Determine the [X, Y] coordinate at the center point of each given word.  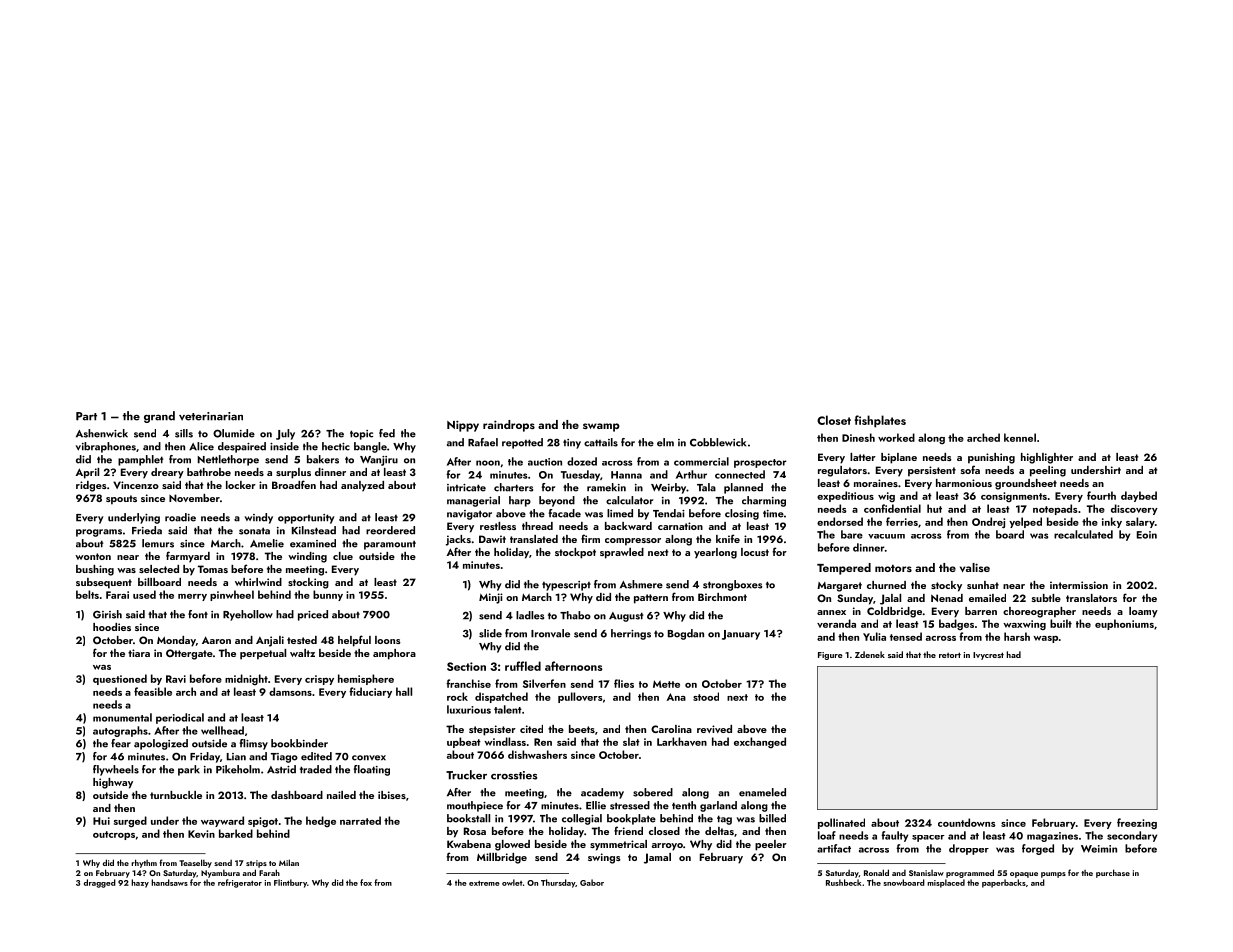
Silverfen [544, 683]
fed [387, 433]
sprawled [622, 553]
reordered [390, 530]
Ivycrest [988, 656]
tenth [684, 805]
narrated [360, 820]
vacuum [886, 536]
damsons [290, 691]
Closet [834, 420]
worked [896, 437]
